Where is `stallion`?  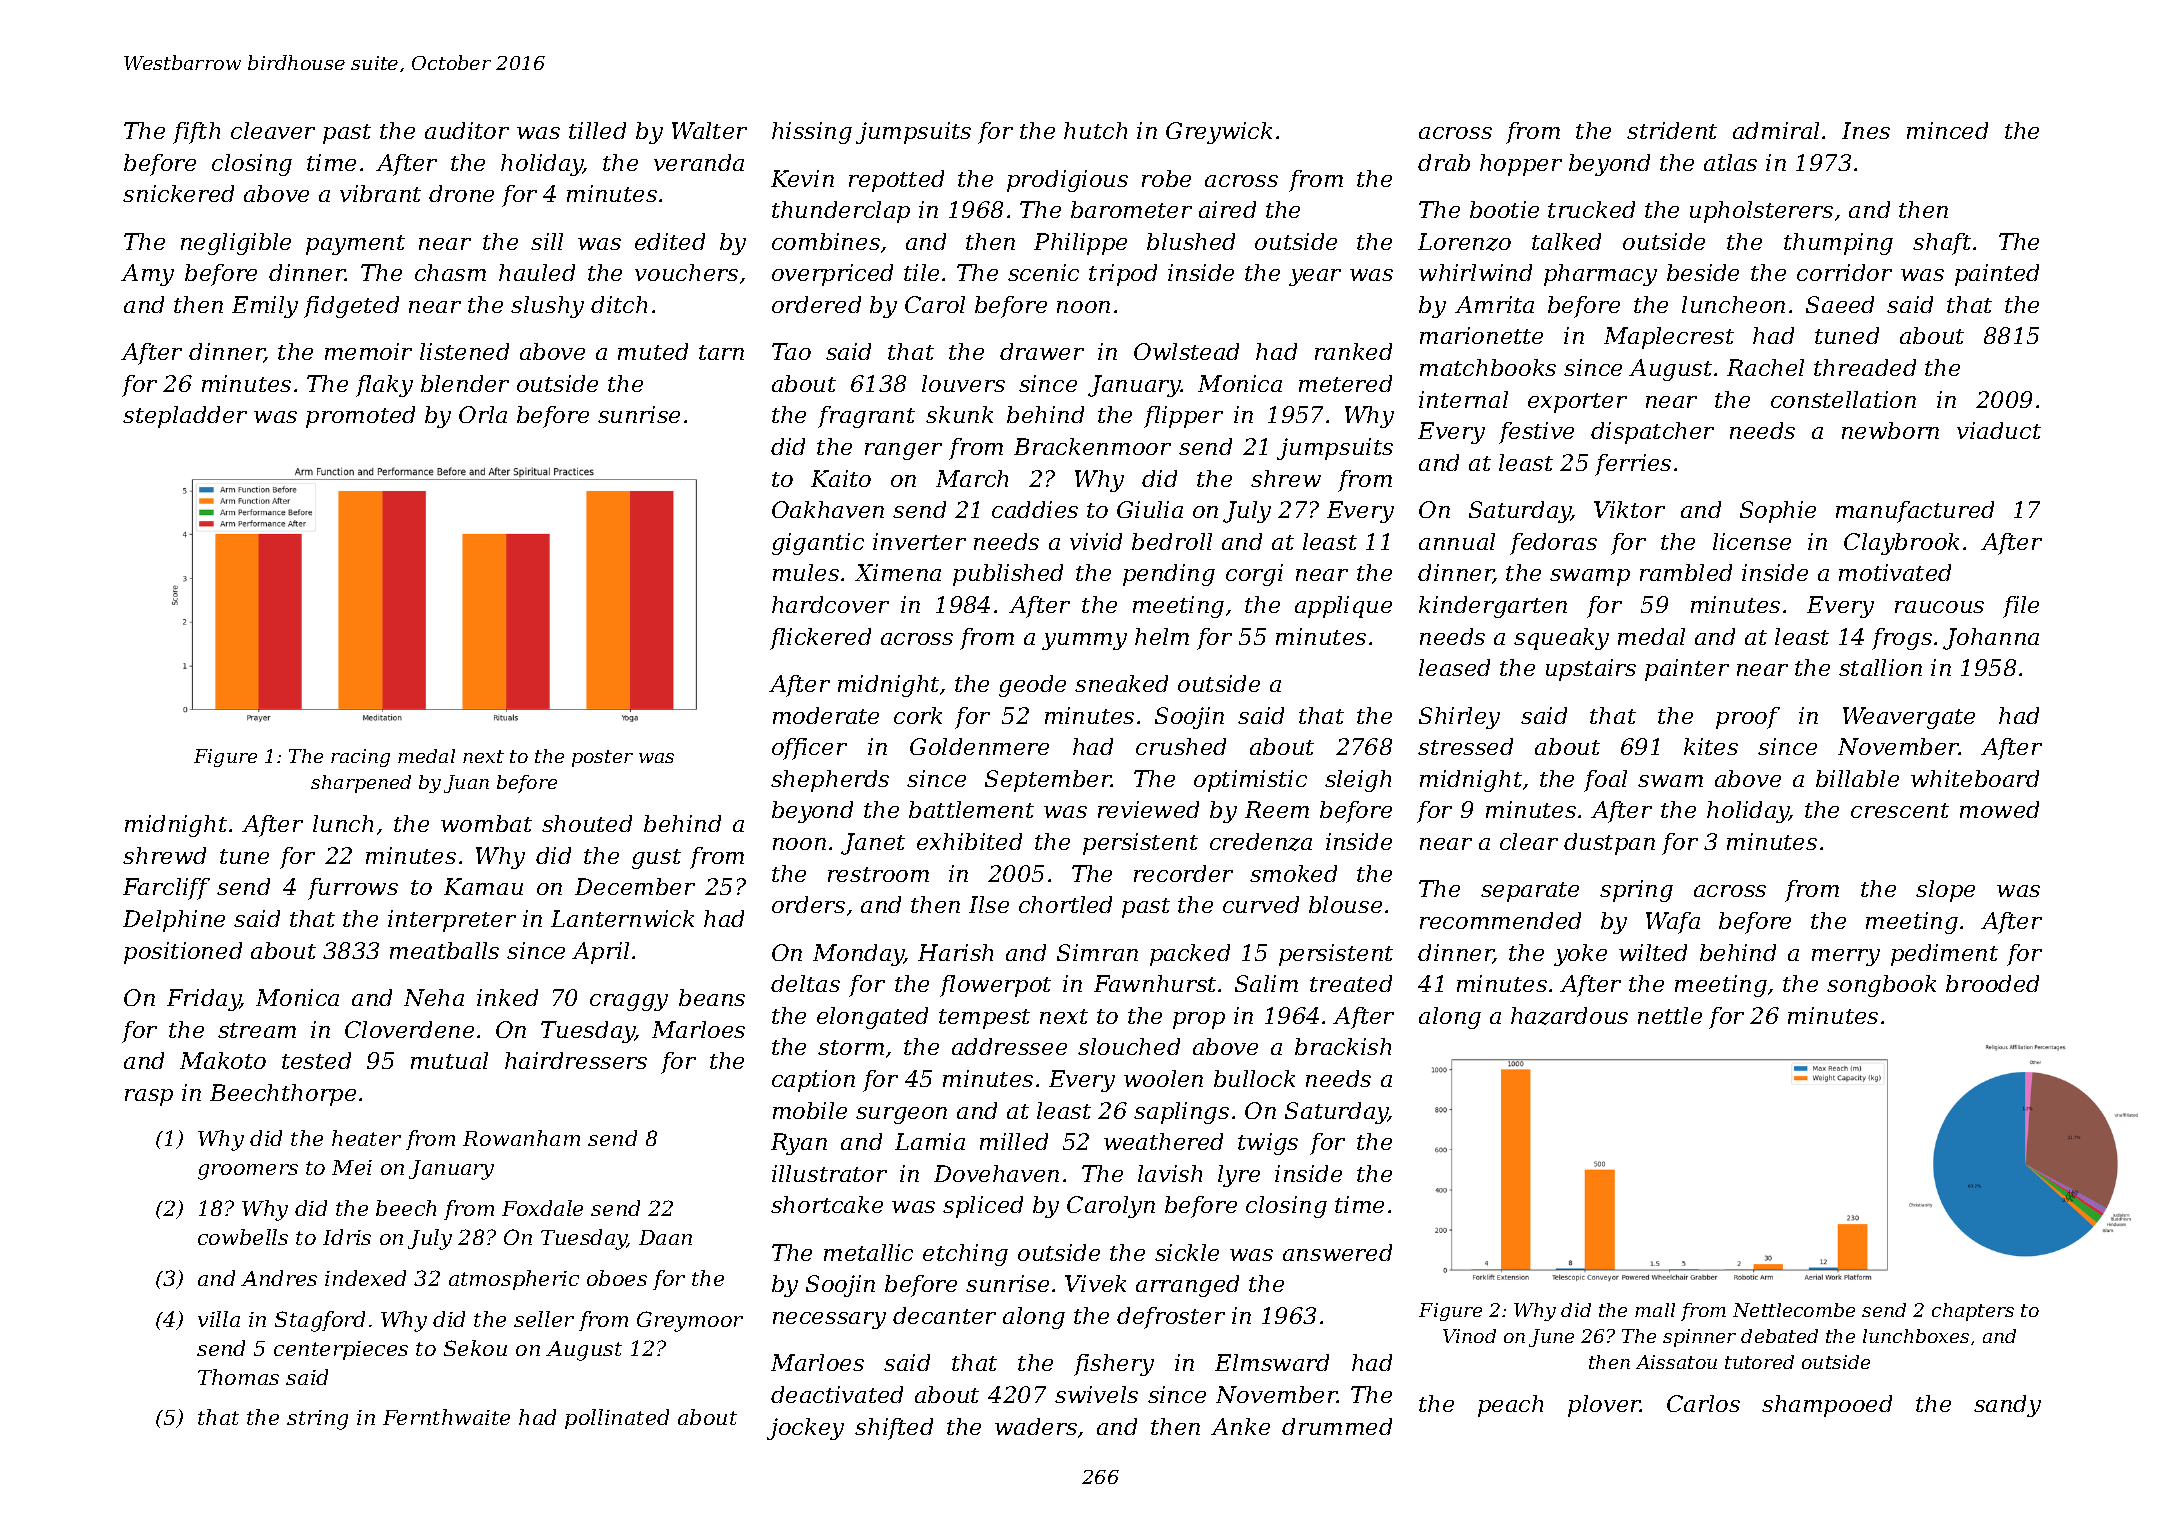
stallion is located at coordinates (1880, 667).
